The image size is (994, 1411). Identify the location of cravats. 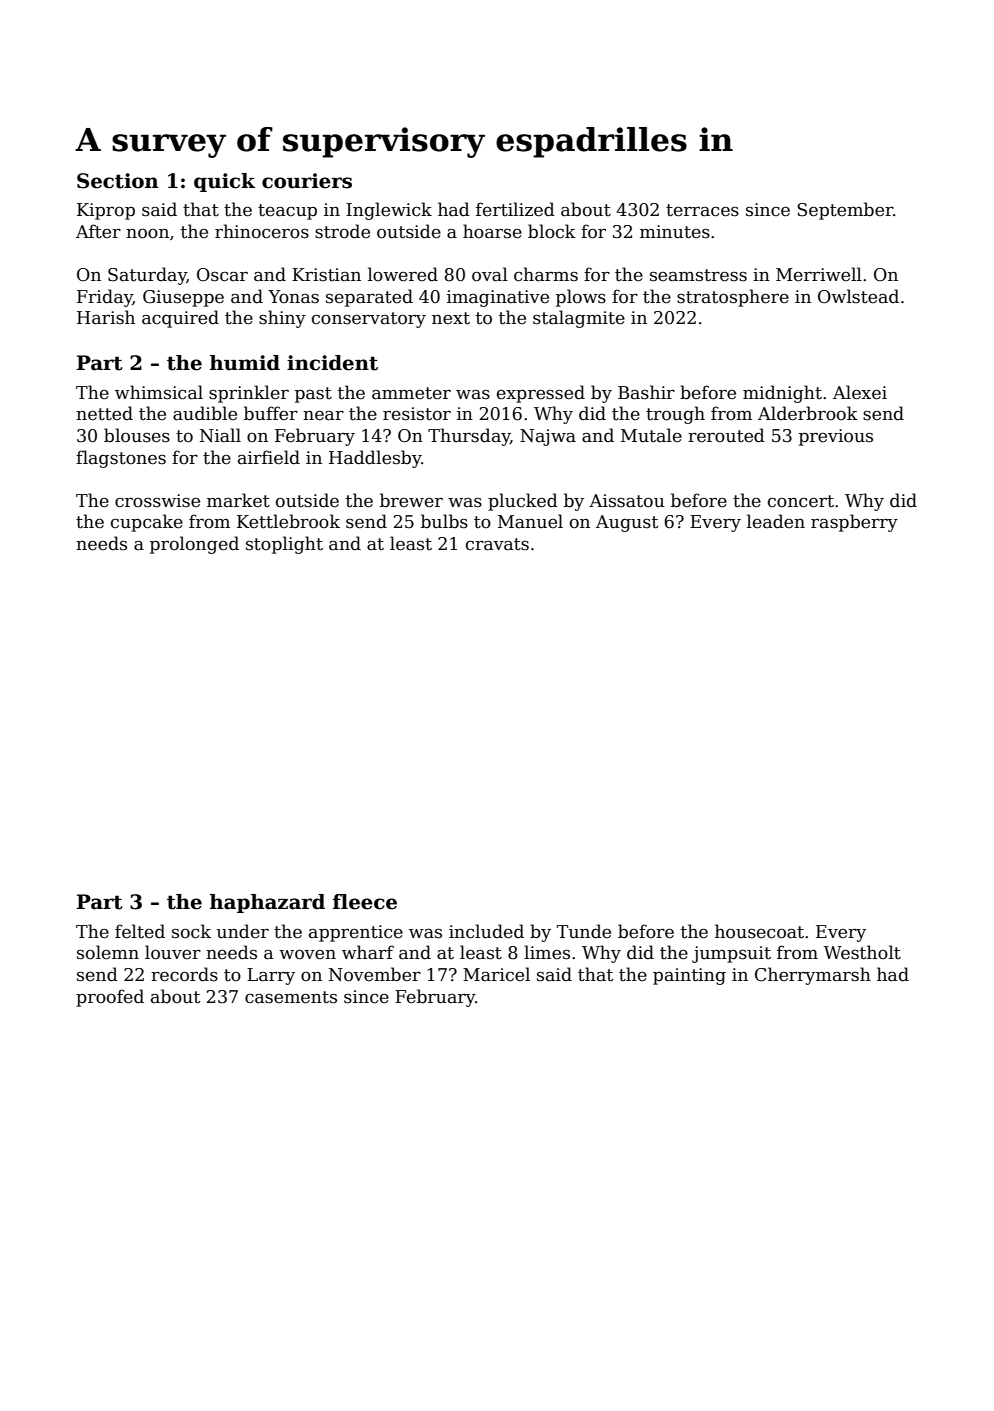
(497, 544).
